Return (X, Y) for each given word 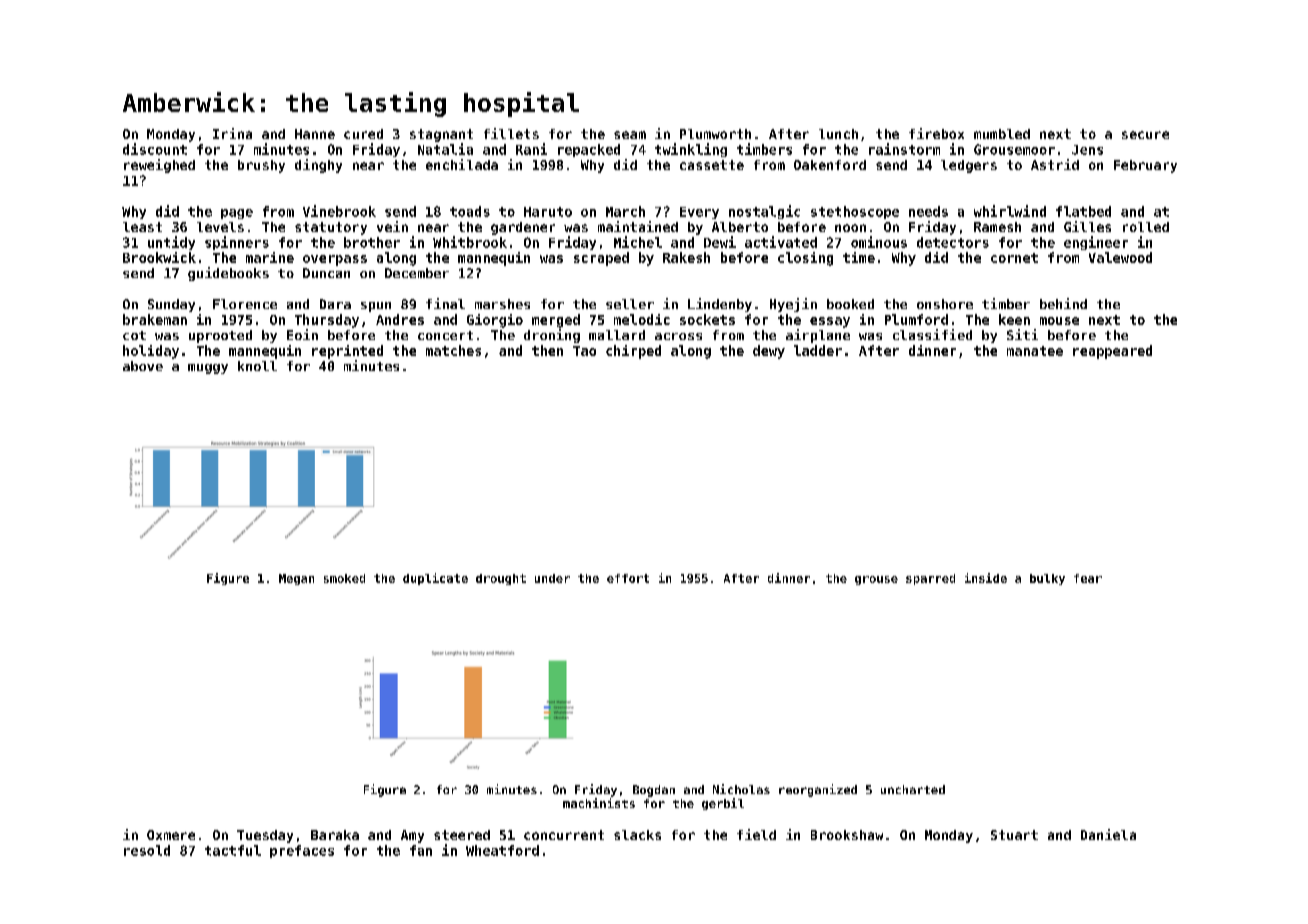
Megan (296, 579)
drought (501, 579)
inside (986, 578)
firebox (936, 133)
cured (363, 134)
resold (147, 850)
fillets (511, 133)
